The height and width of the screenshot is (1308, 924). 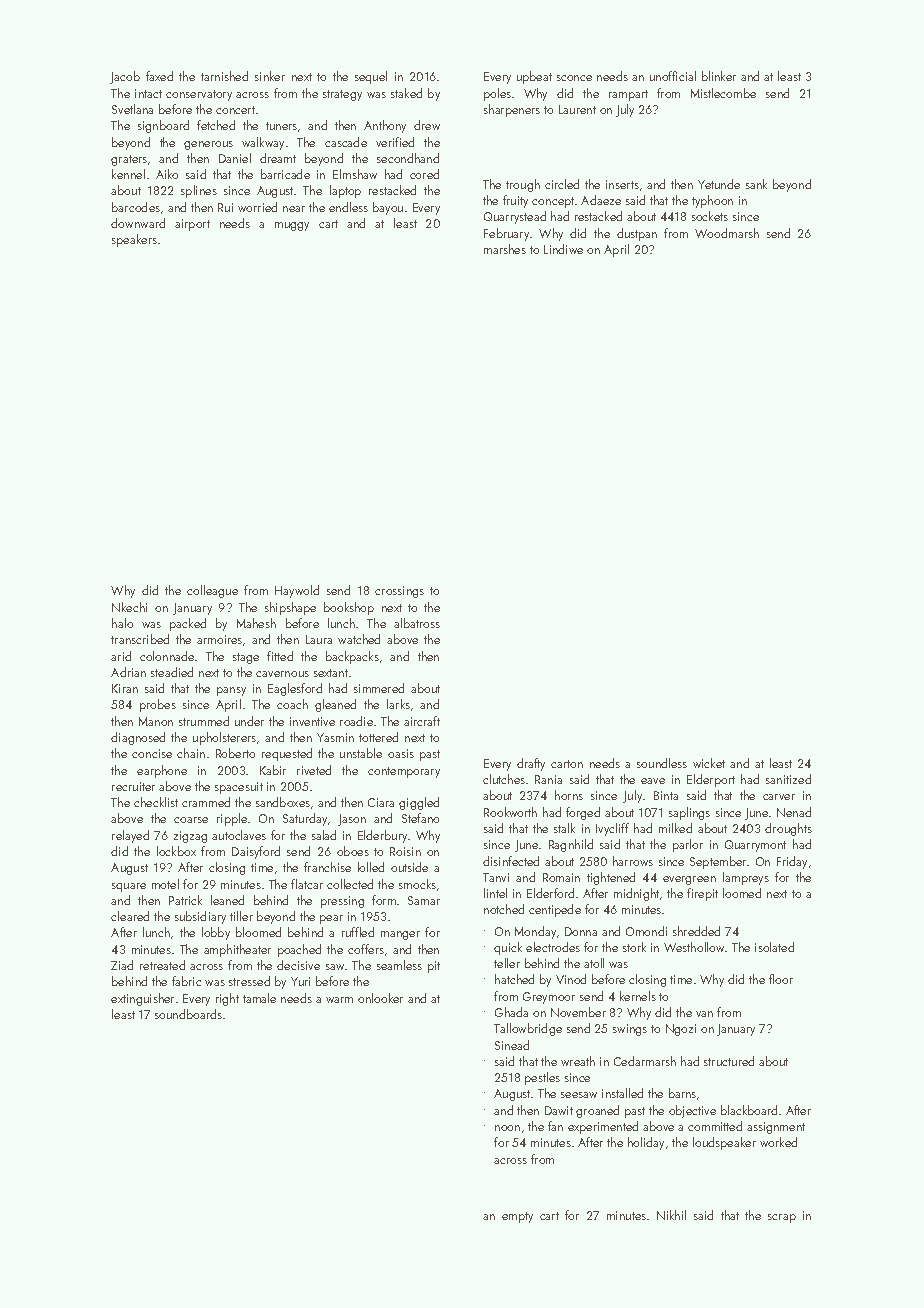 What do you see at coordinates (129, 607) in the screenshot?
I see `Nkechi` at bounding box center [129, 607].
